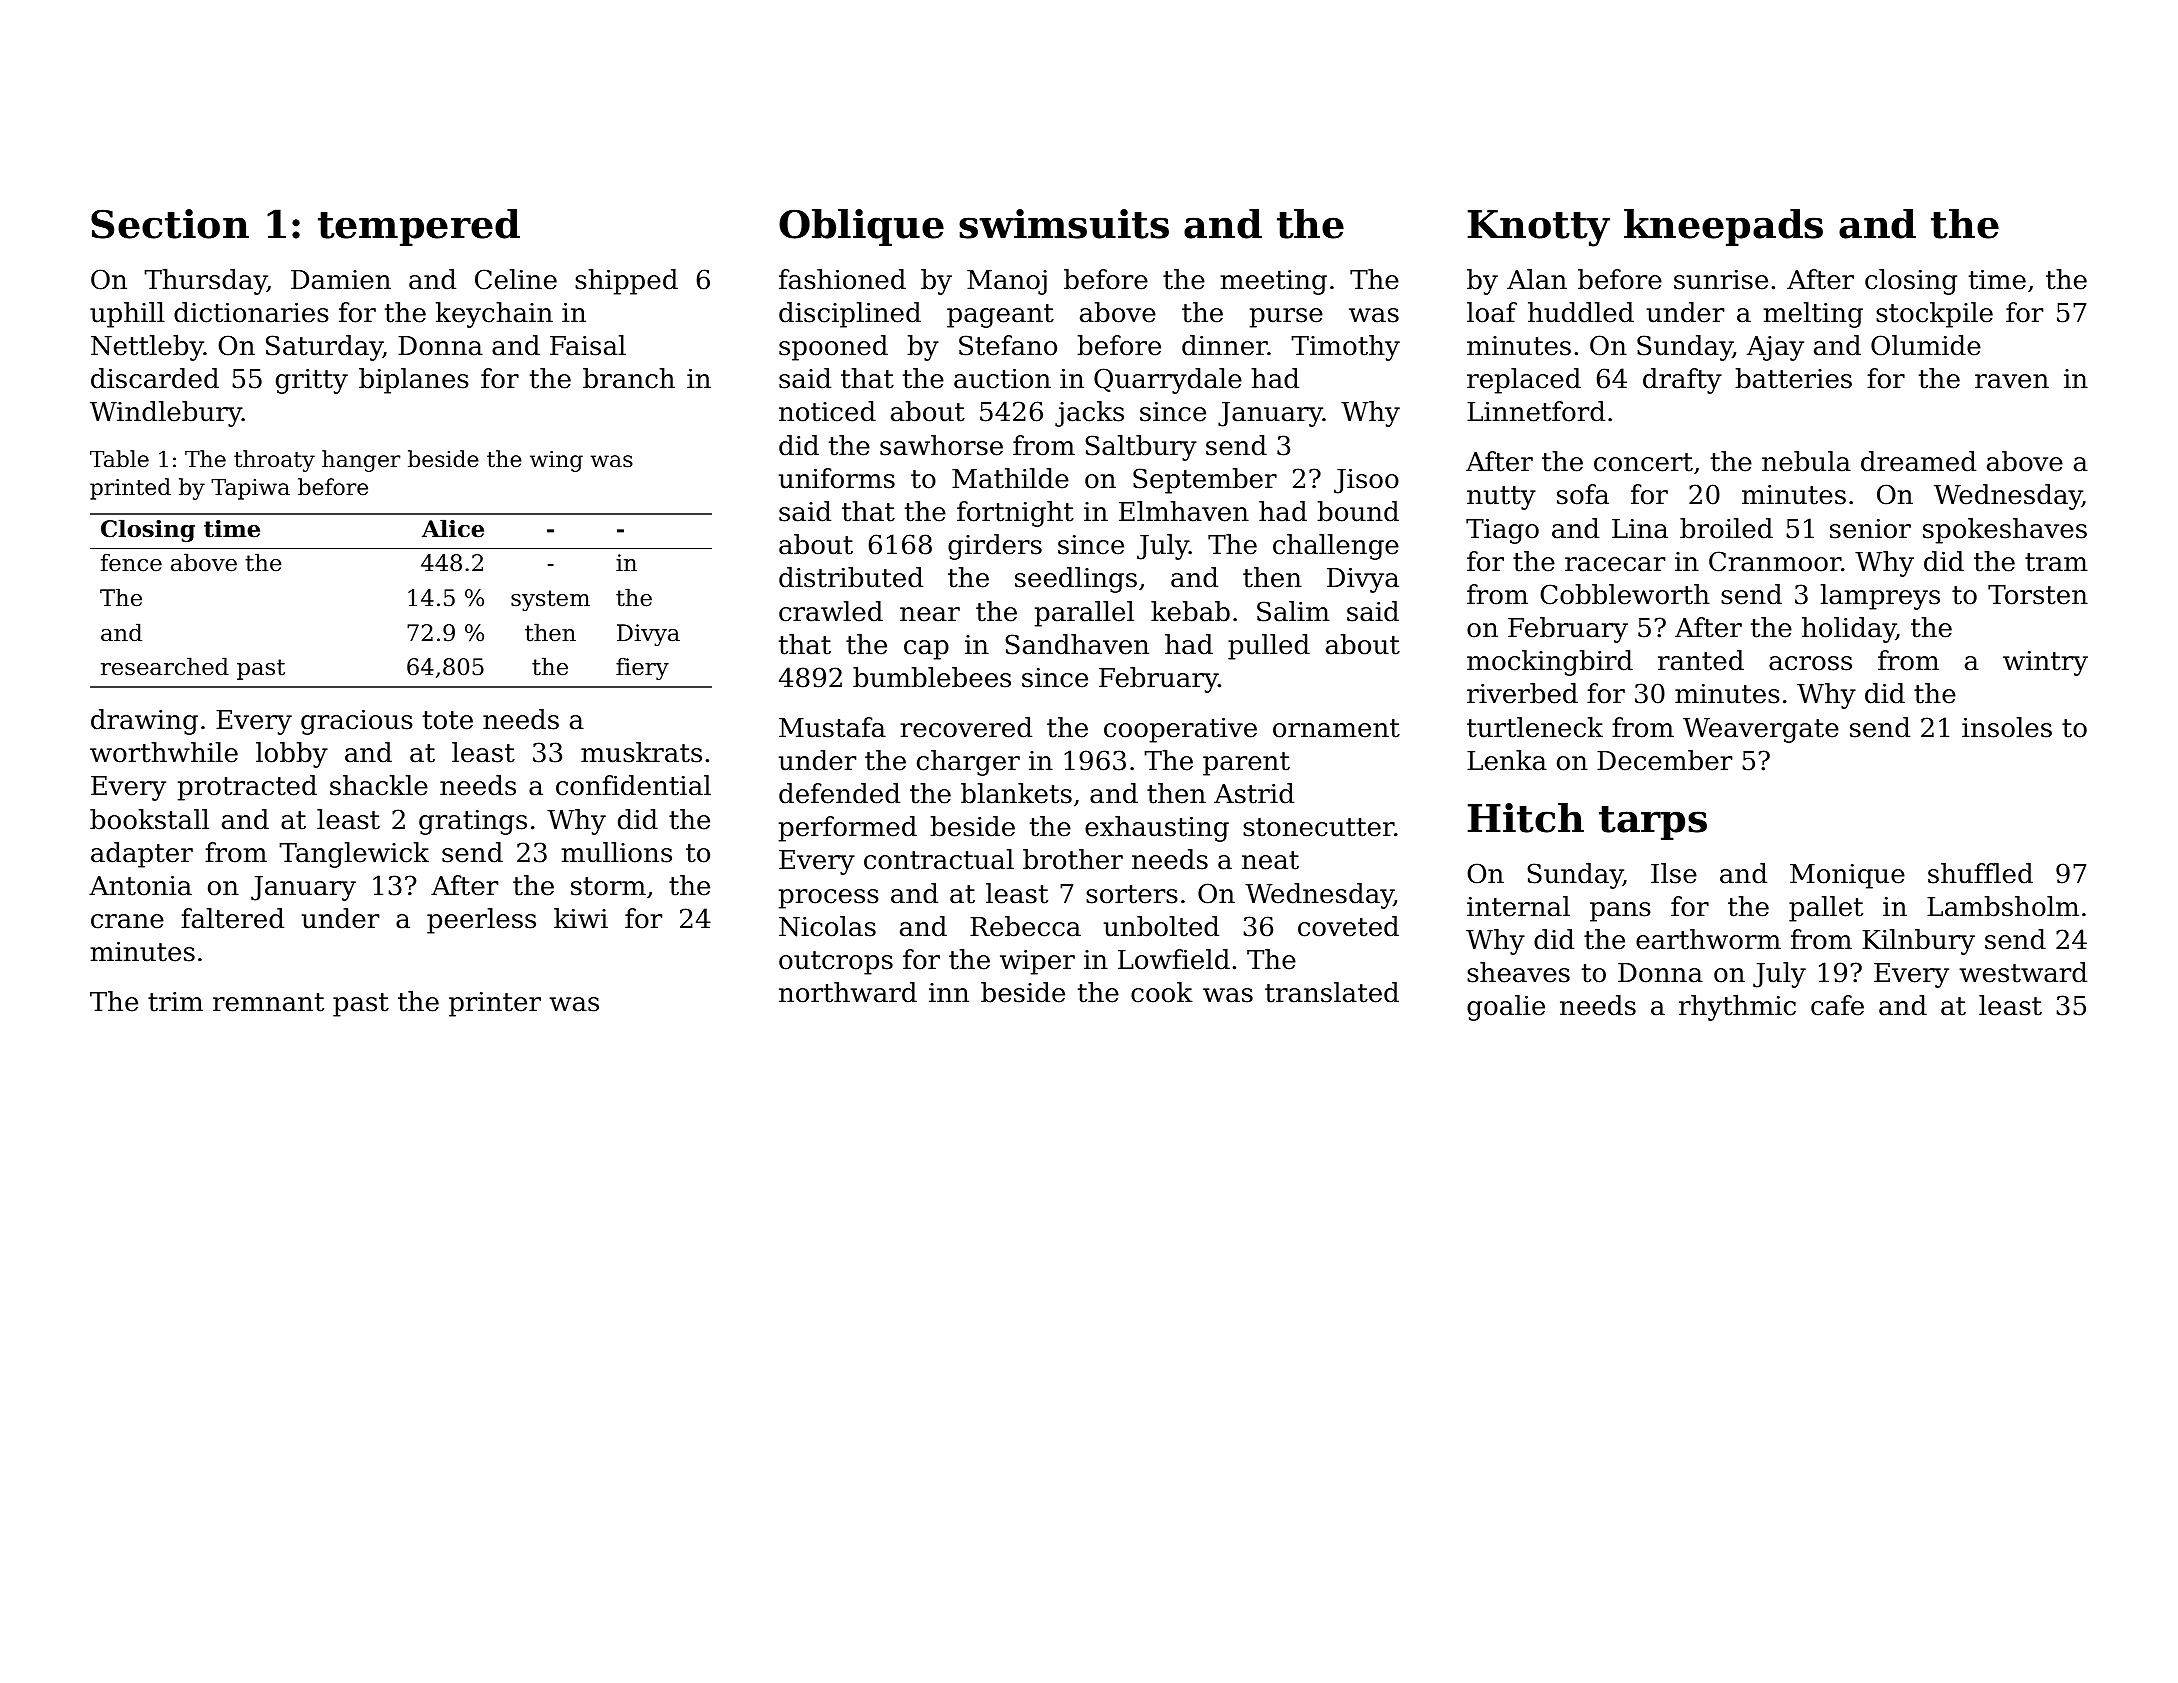 The width and height of the screenshot is (2178, 1683). Describe the element at coordinates (1522, 693) in the screenshot. I see `riverbed` at that location.
